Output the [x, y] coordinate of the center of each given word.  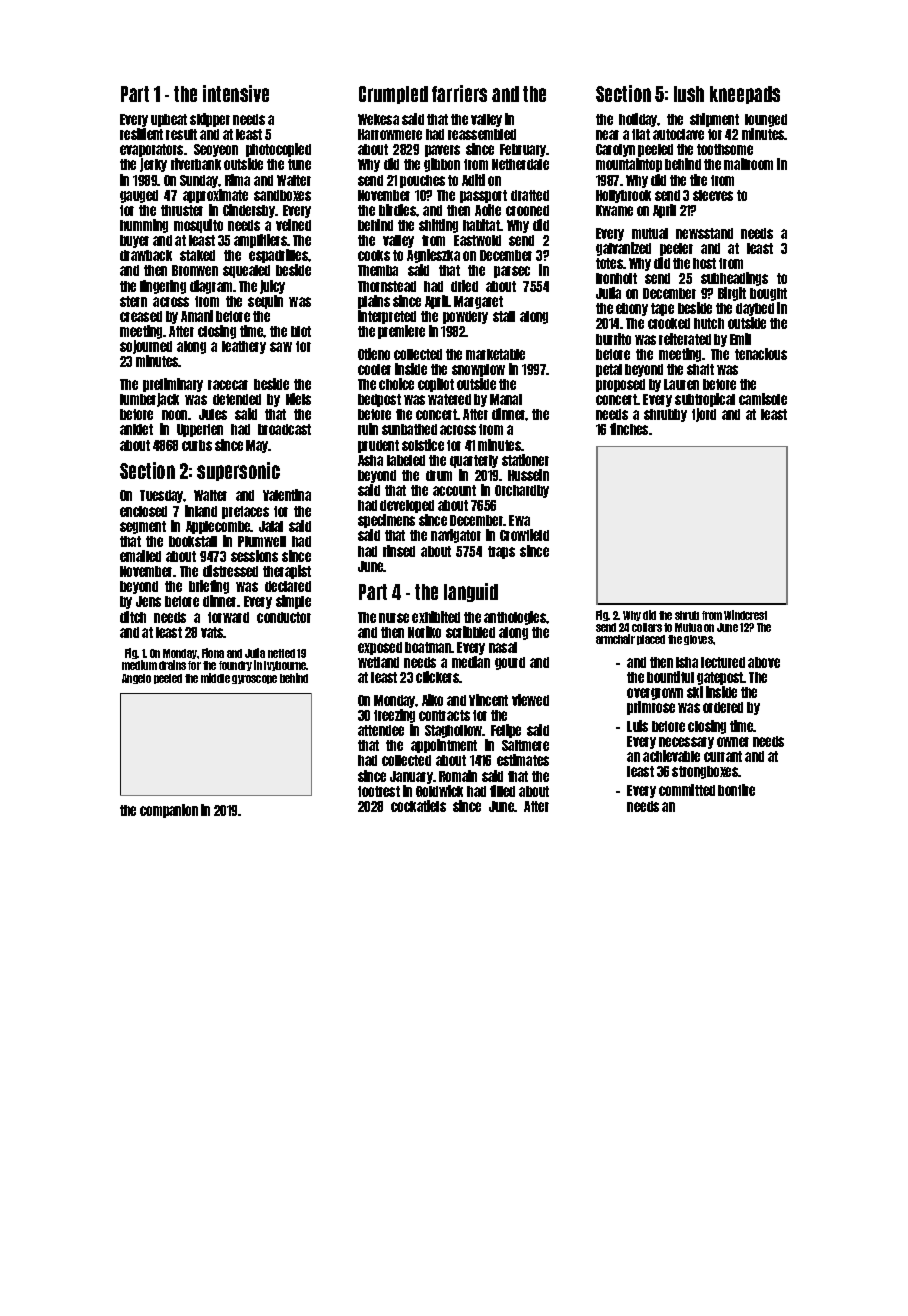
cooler [374, 369]
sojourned [146, 347]
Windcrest [745, 615]
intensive [236, 93]
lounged [766, 120]
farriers [459, 93]
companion [169, 811]
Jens [148, 601]
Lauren [681, 384]
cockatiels [418, 806]
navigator [456, 536]
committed [687, 790]
